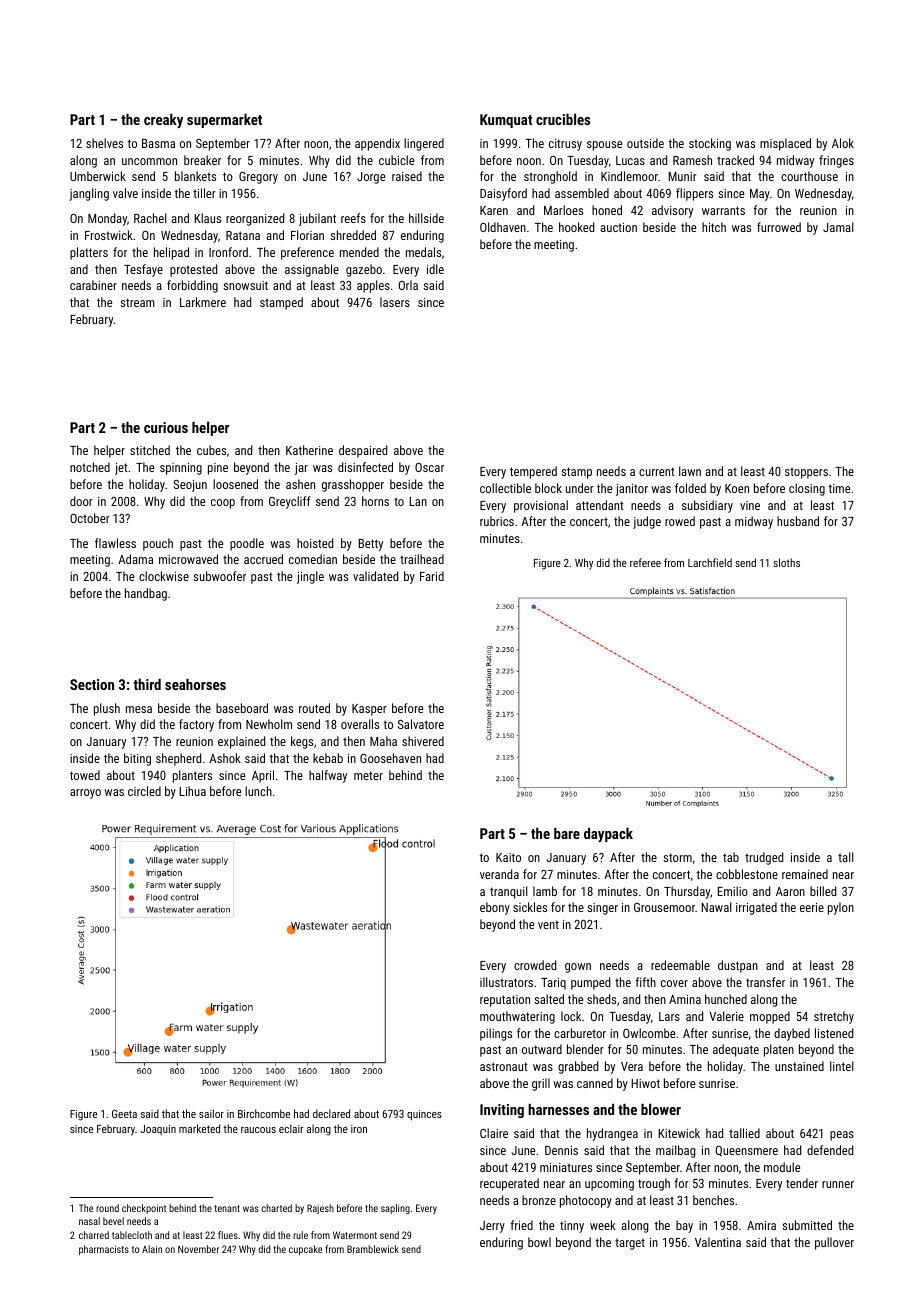 The image size is (924, 1308). I want to click on transfer, so click(765, 982).
